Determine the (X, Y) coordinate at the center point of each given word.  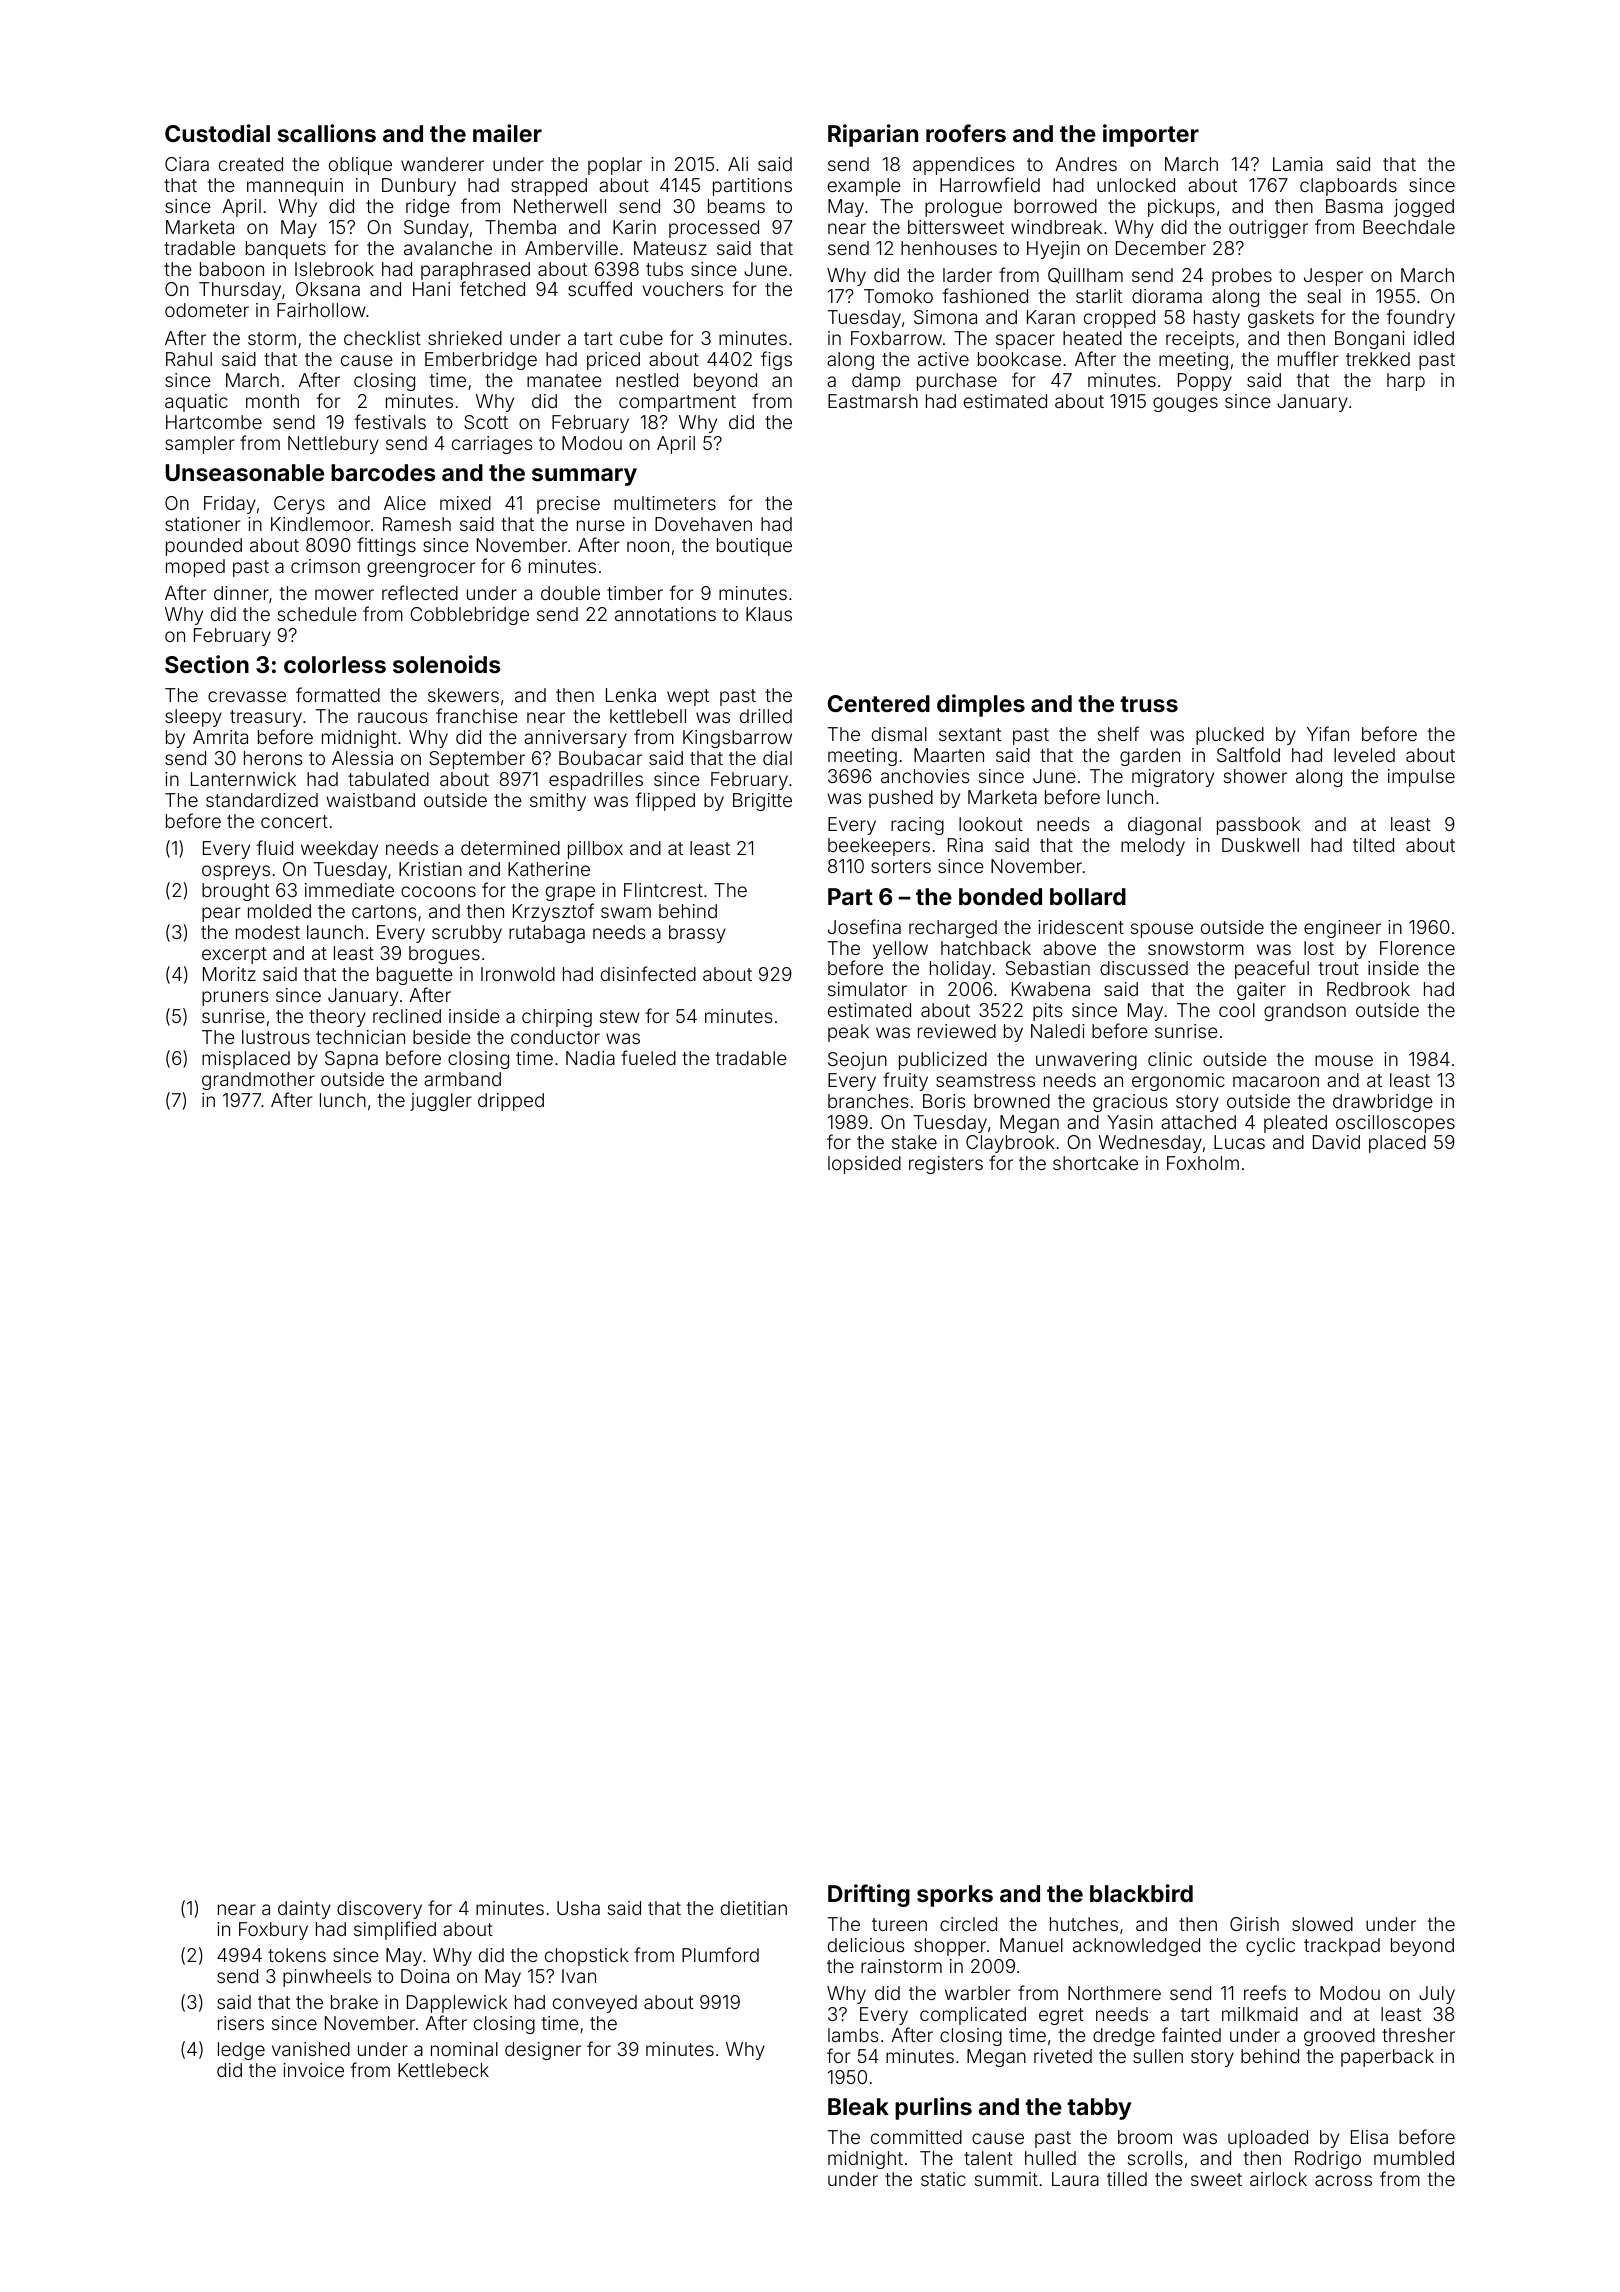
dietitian (754, 1908)
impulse (1421, 778)
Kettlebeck (443, 2070)
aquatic (196, 403)
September (477, 760)
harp (1406, 382)
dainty (304, 1910)
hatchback (986, 948)
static (943, 2179)
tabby (1099, 2109)
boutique (754, 547)
